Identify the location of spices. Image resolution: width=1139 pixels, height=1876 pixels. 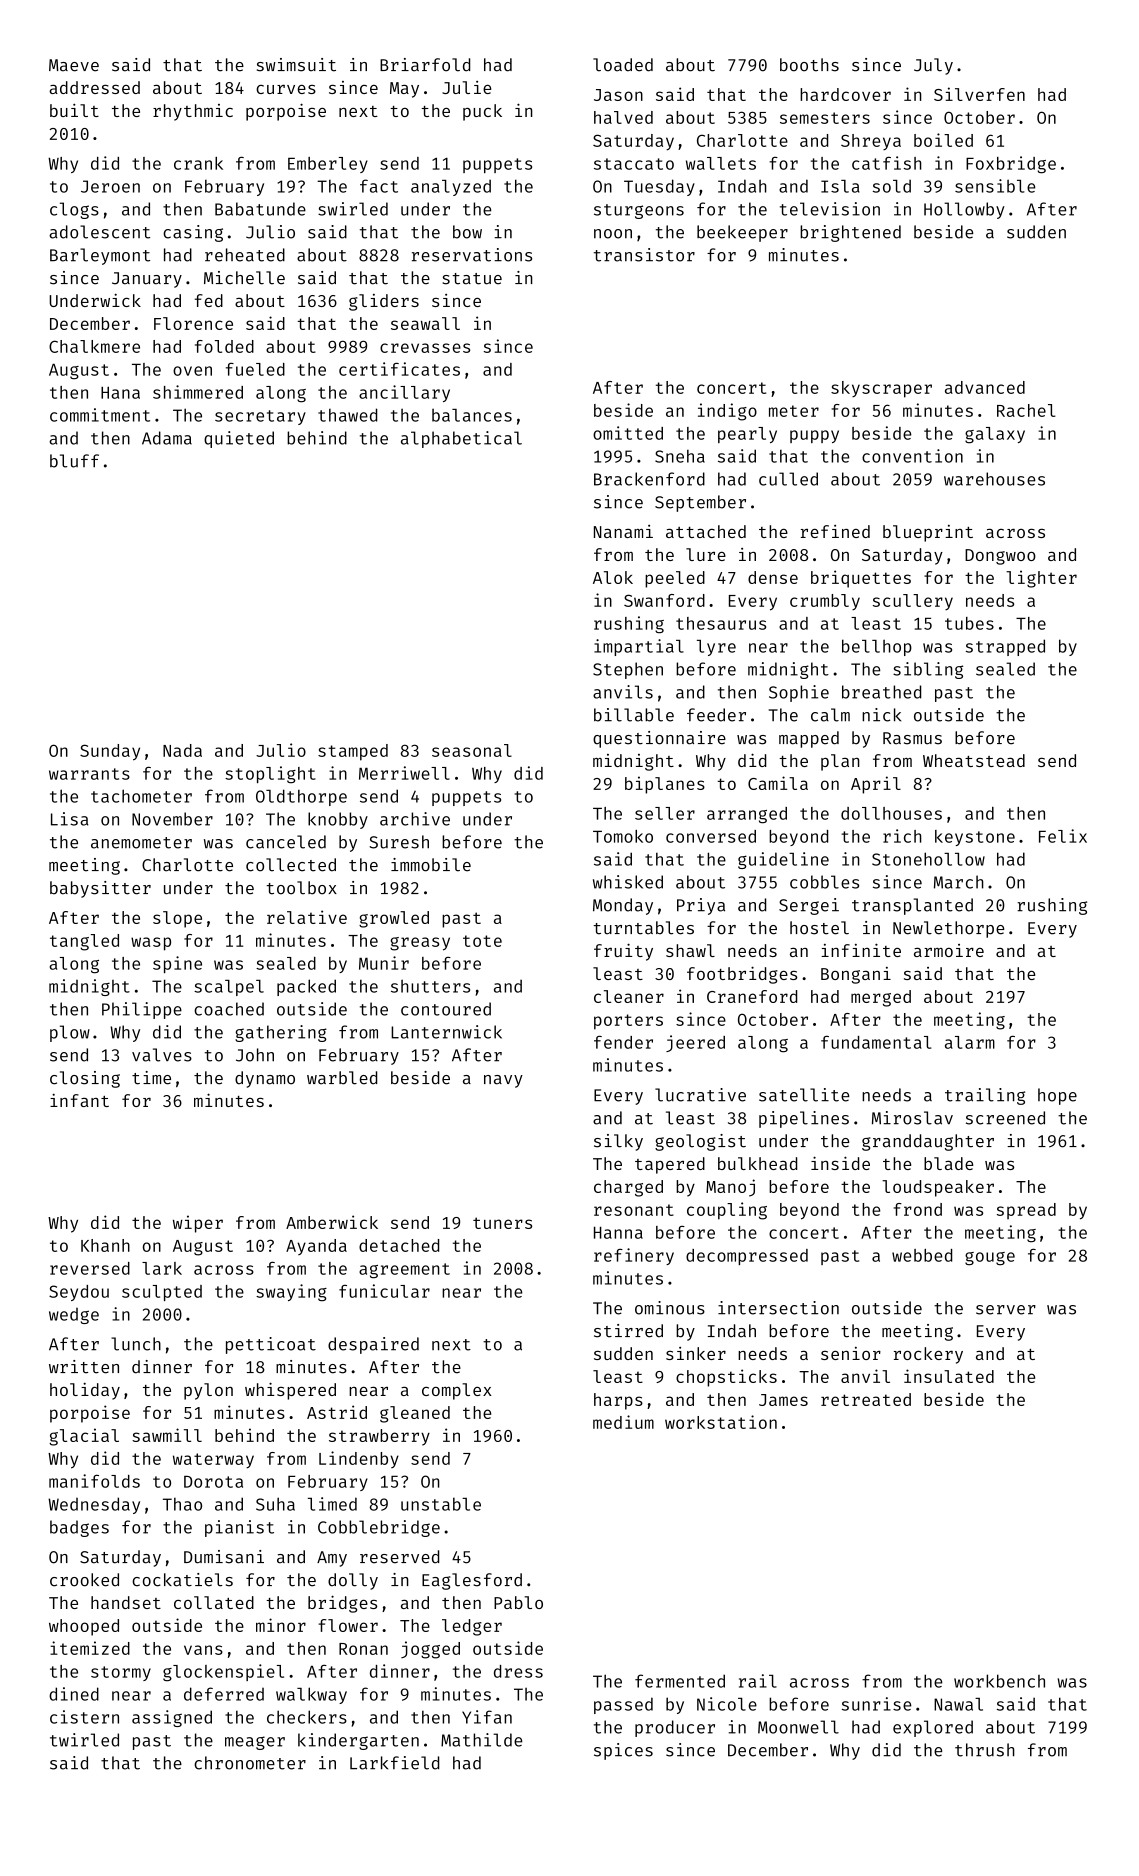
(623, 1751).
